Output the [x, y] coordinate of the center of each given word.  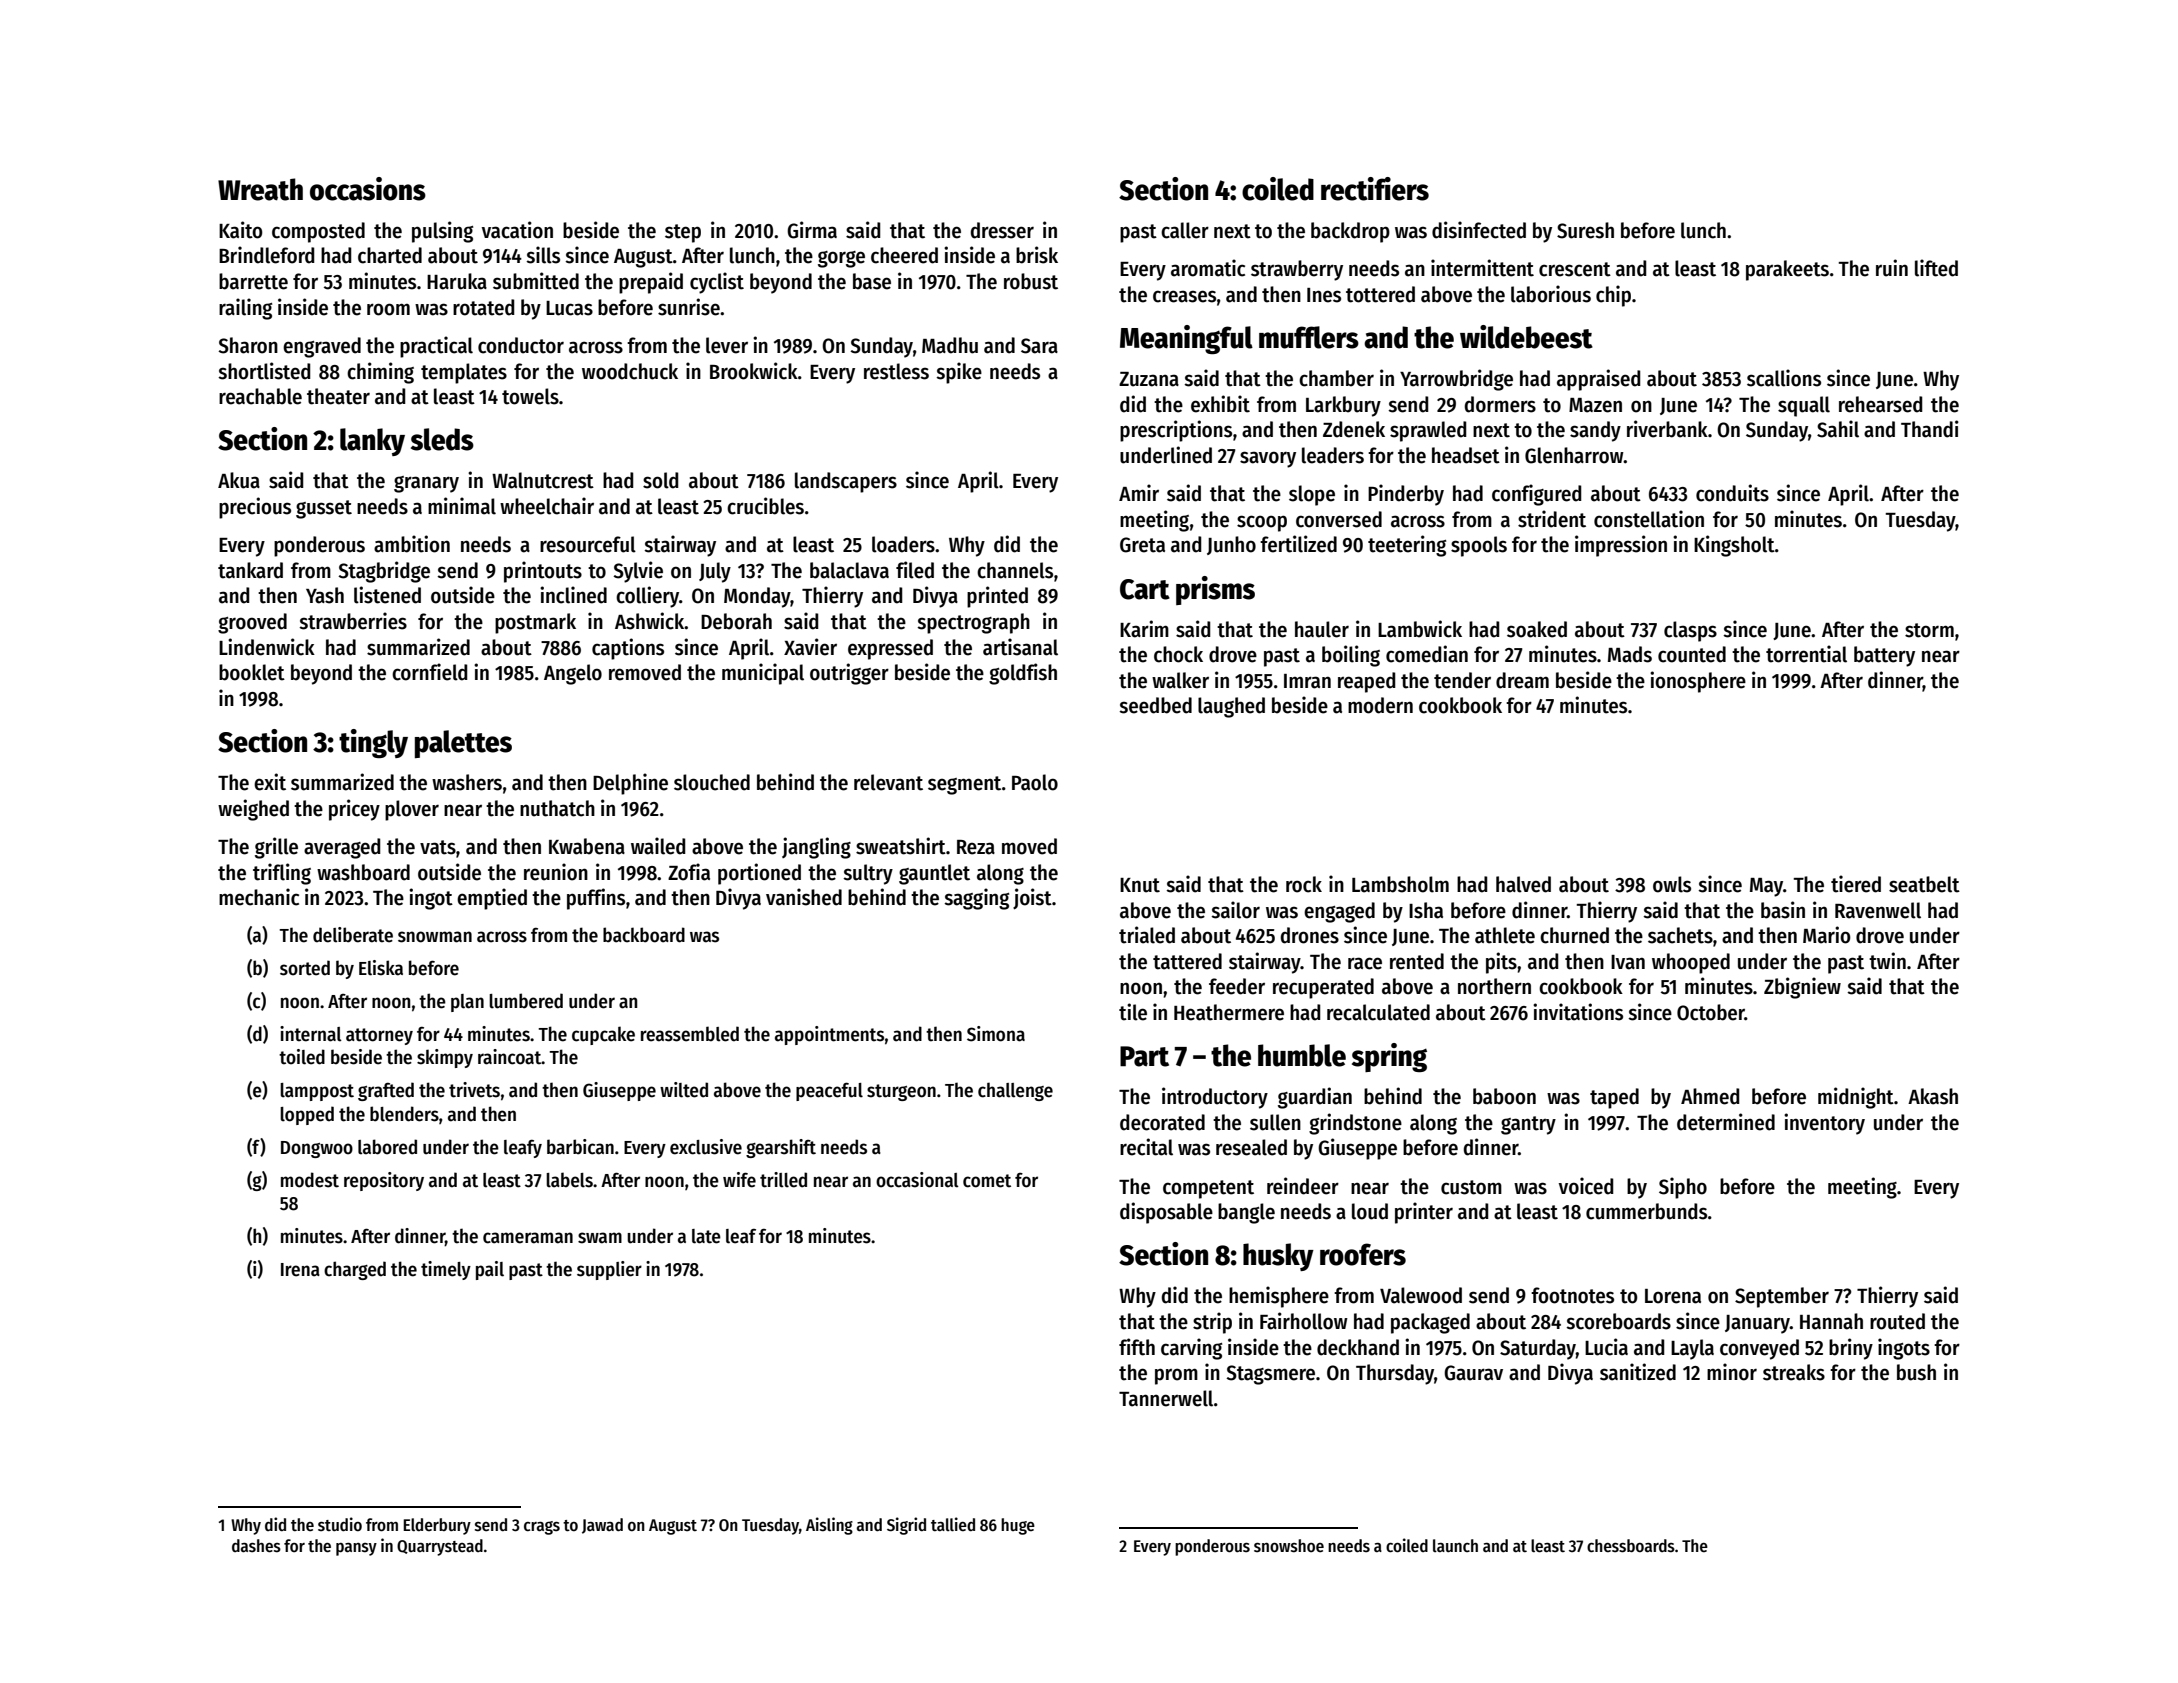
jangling [816, 848]
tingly [373, 743]
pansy [356, 1549]
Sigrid [906, 1526]
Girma [812, 230]
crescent [1575, 269]
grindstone [1355, 1124]
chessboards [1631, 1546]
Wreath [260, 189]
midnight [1856, 1098]
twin [1887, 961]
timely [446, 1270]
